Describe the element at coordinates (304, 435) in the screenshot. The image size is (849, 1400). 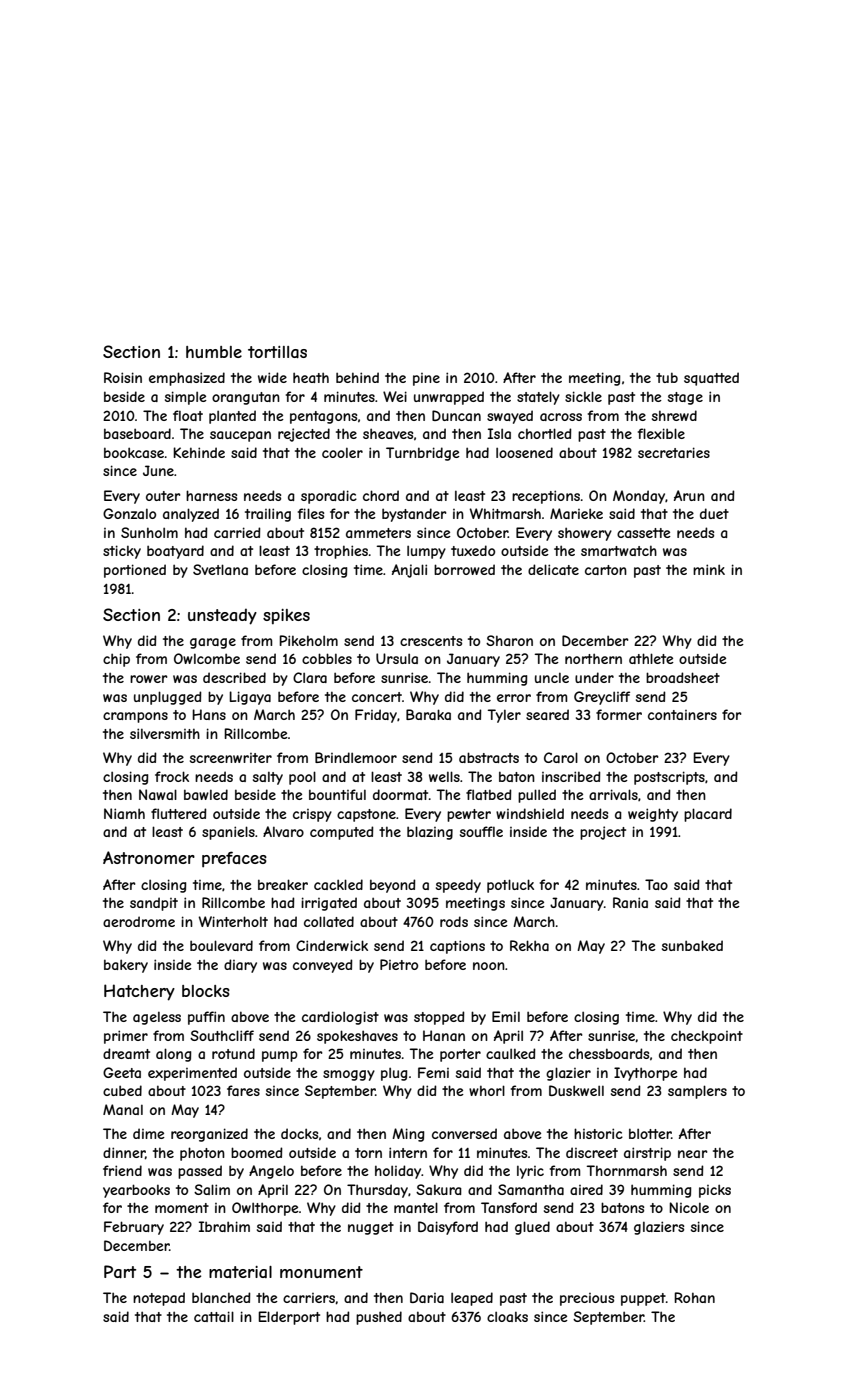
I see `rejected` at that location.
